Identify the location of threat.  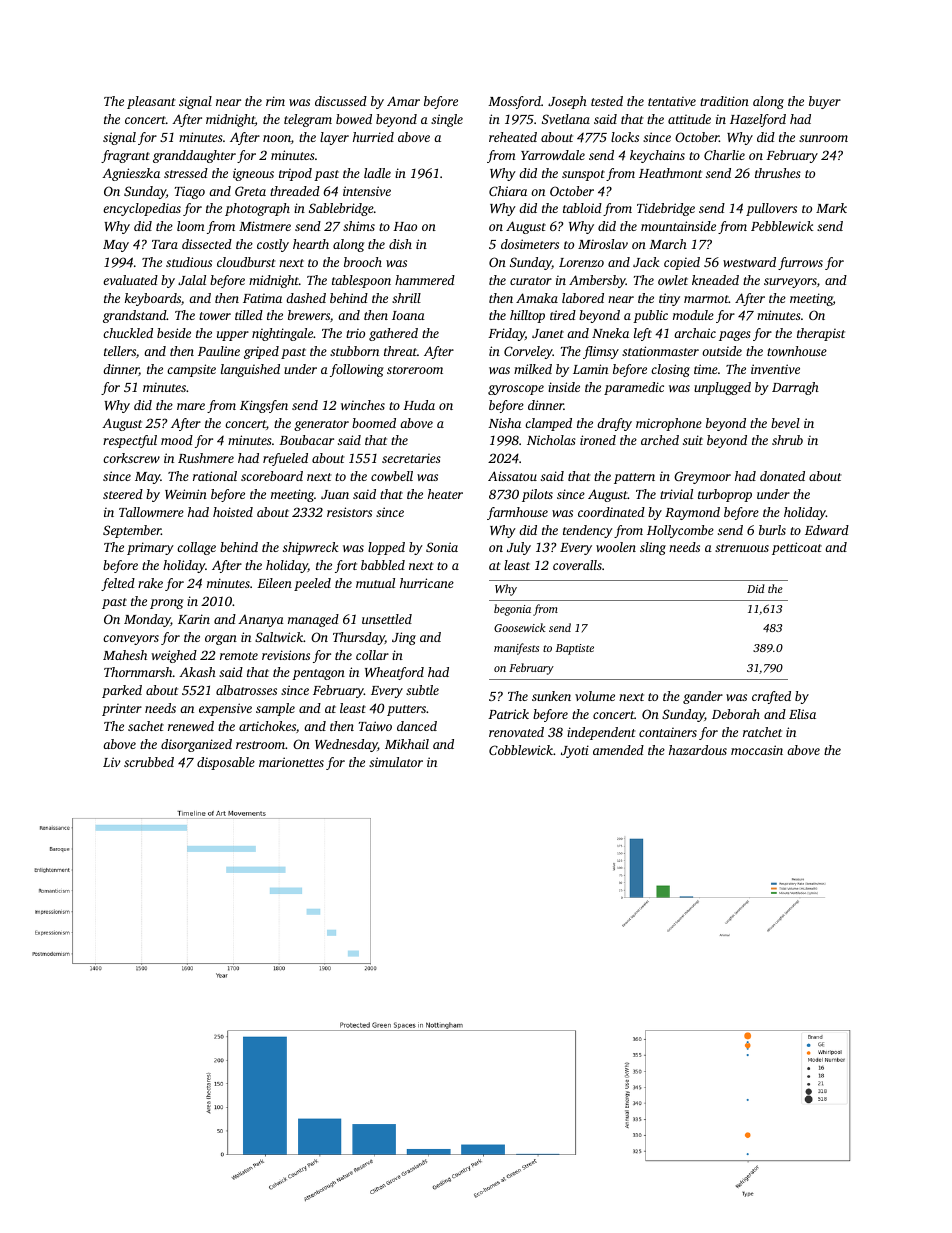
(400, 351).
